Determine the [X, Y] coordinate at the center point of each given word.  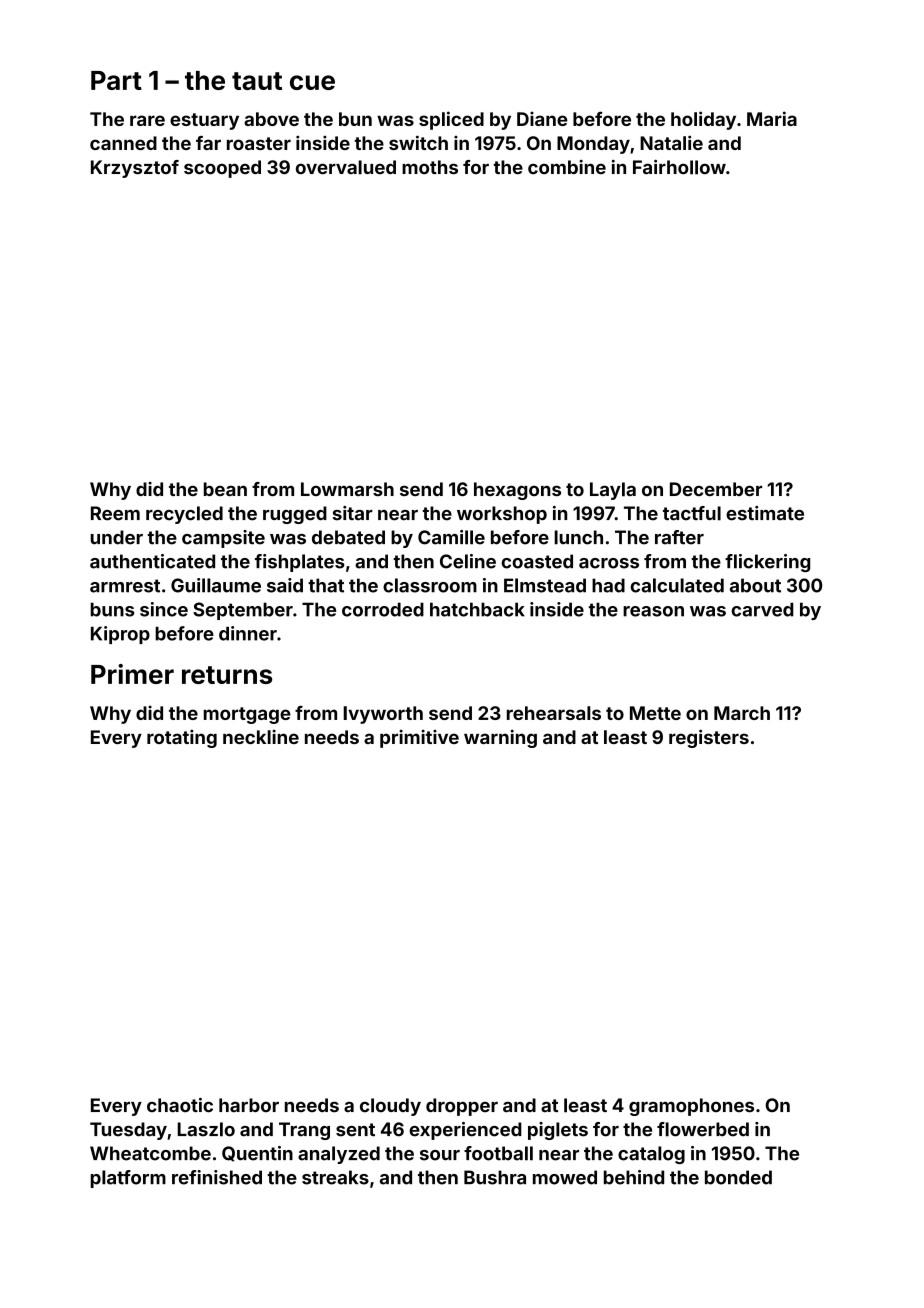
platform [128, 1179]
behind [634, 1177]
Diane [542, 118]
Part [116, 80]
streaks [335, 1177]
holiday [703, 120]
